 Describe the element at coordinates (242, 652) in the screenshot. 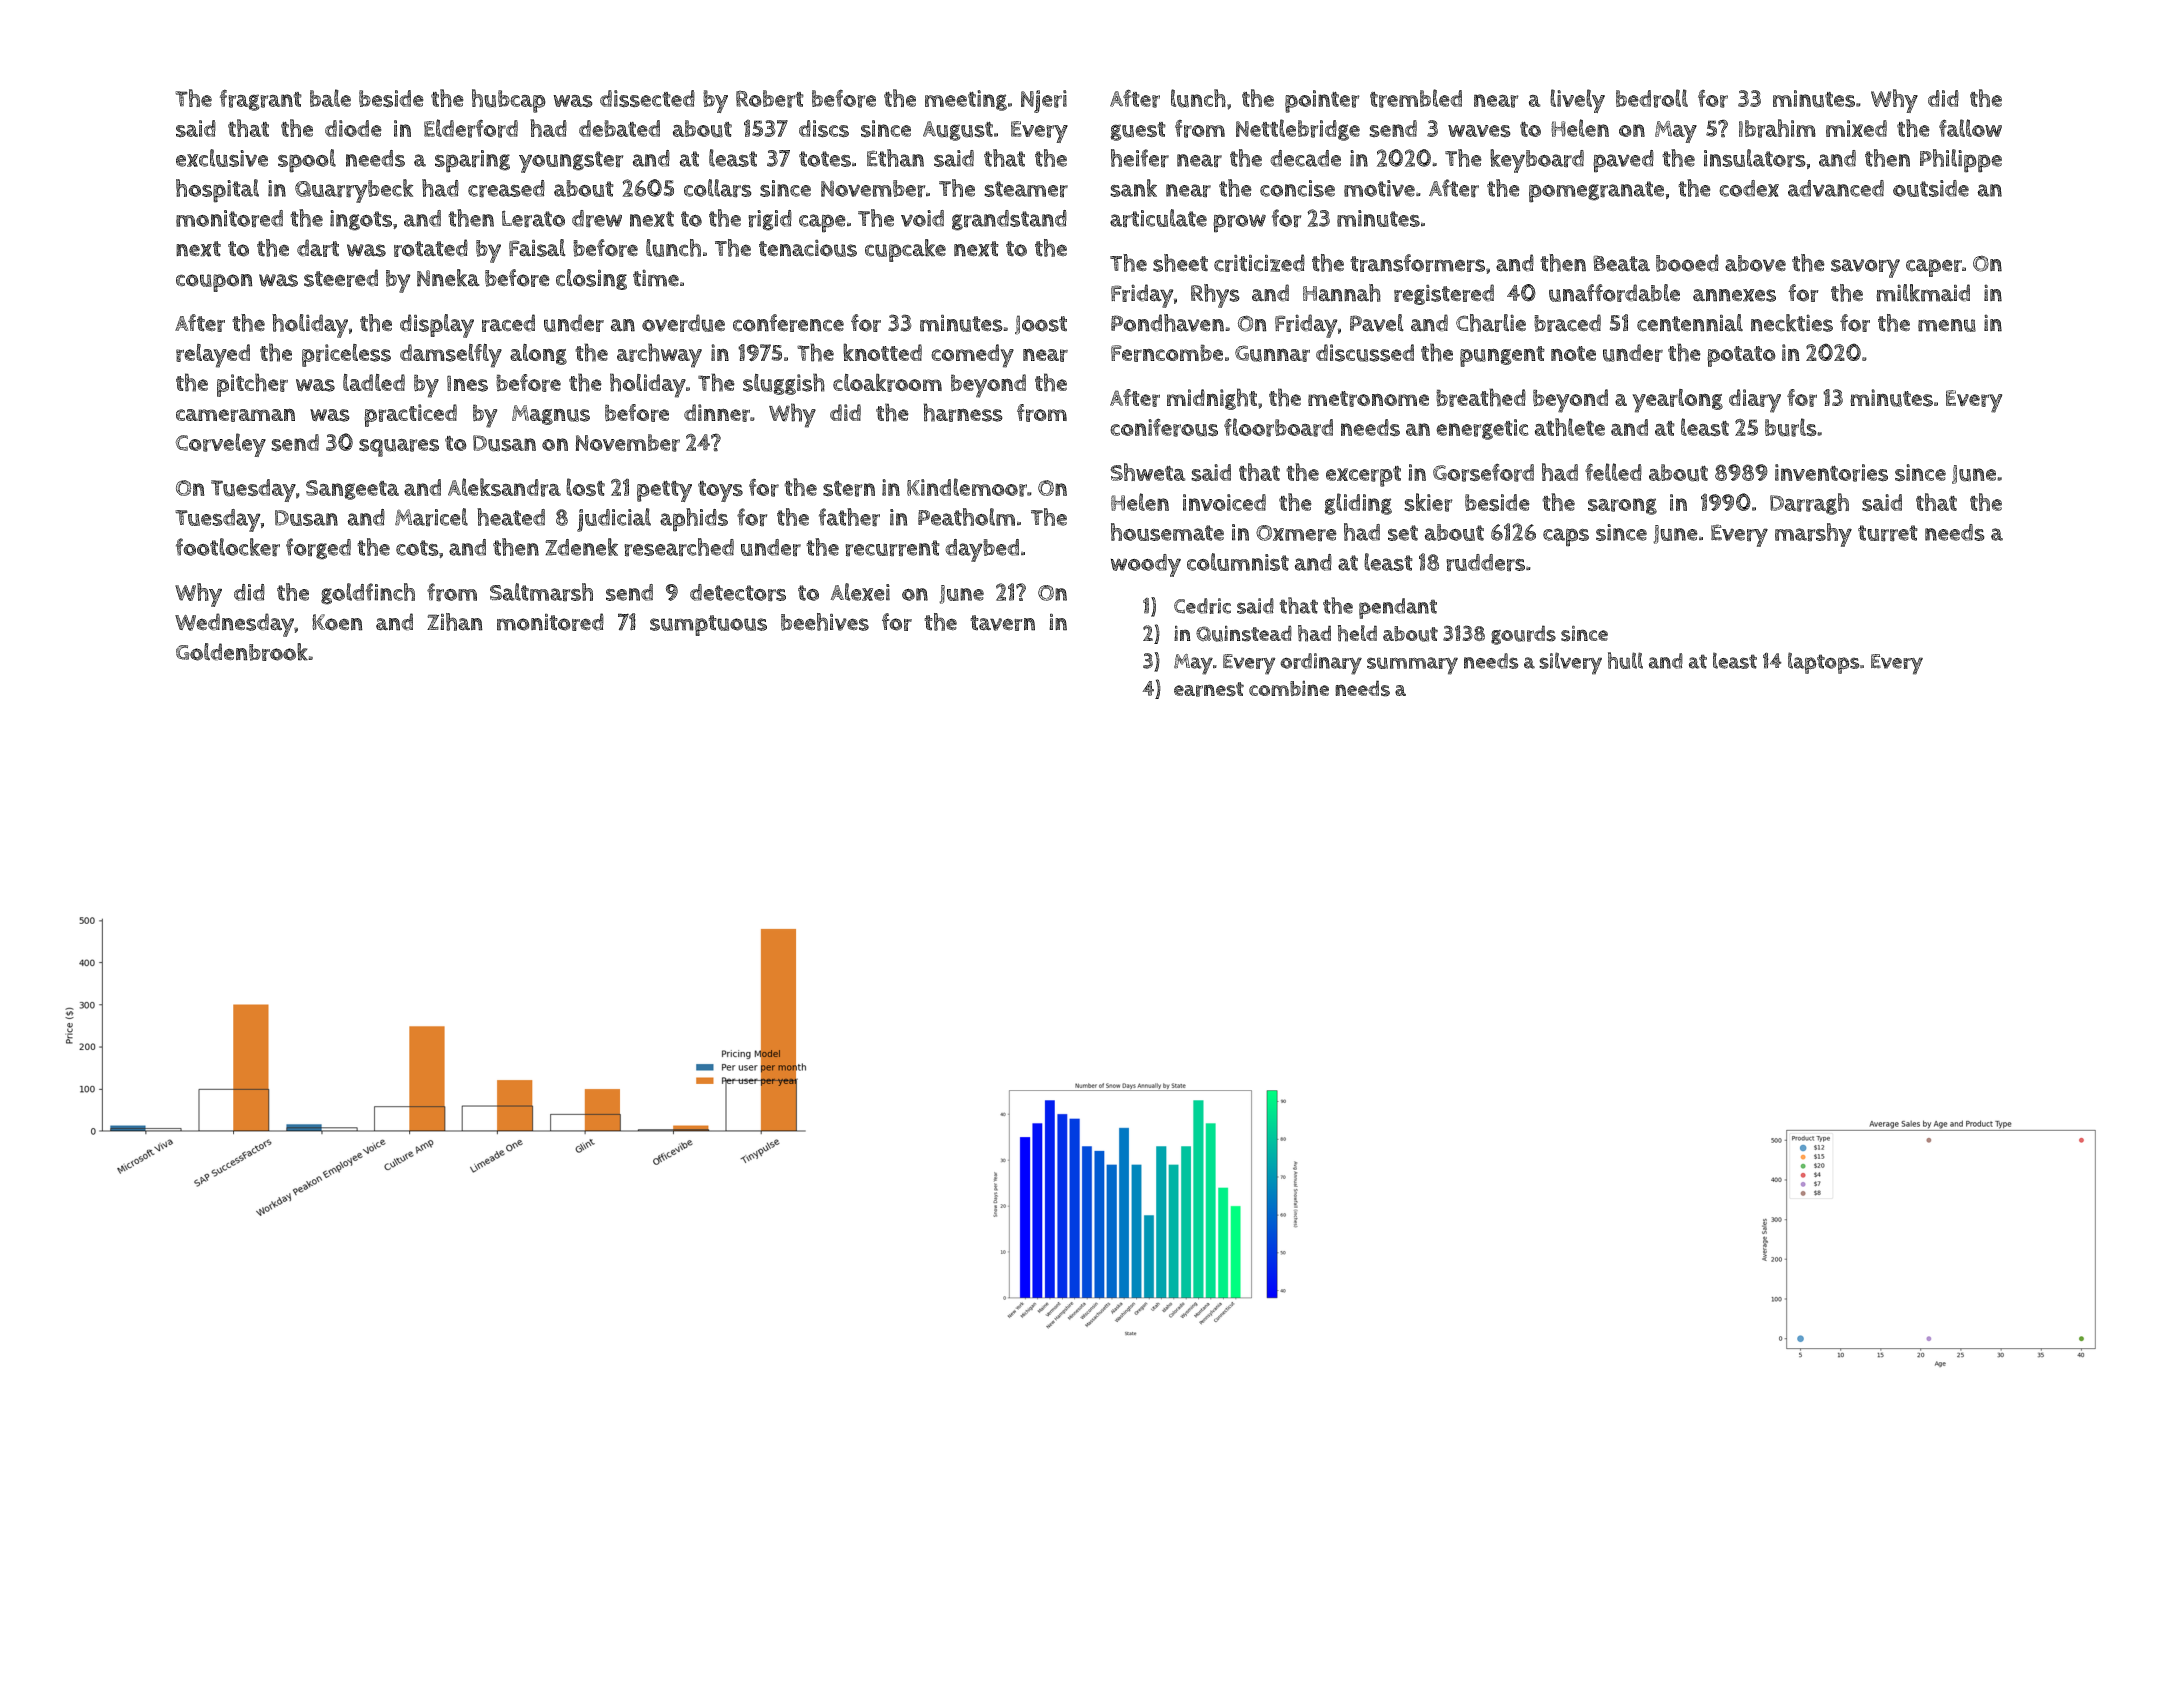

I see `Goldenbrook` at that location.
